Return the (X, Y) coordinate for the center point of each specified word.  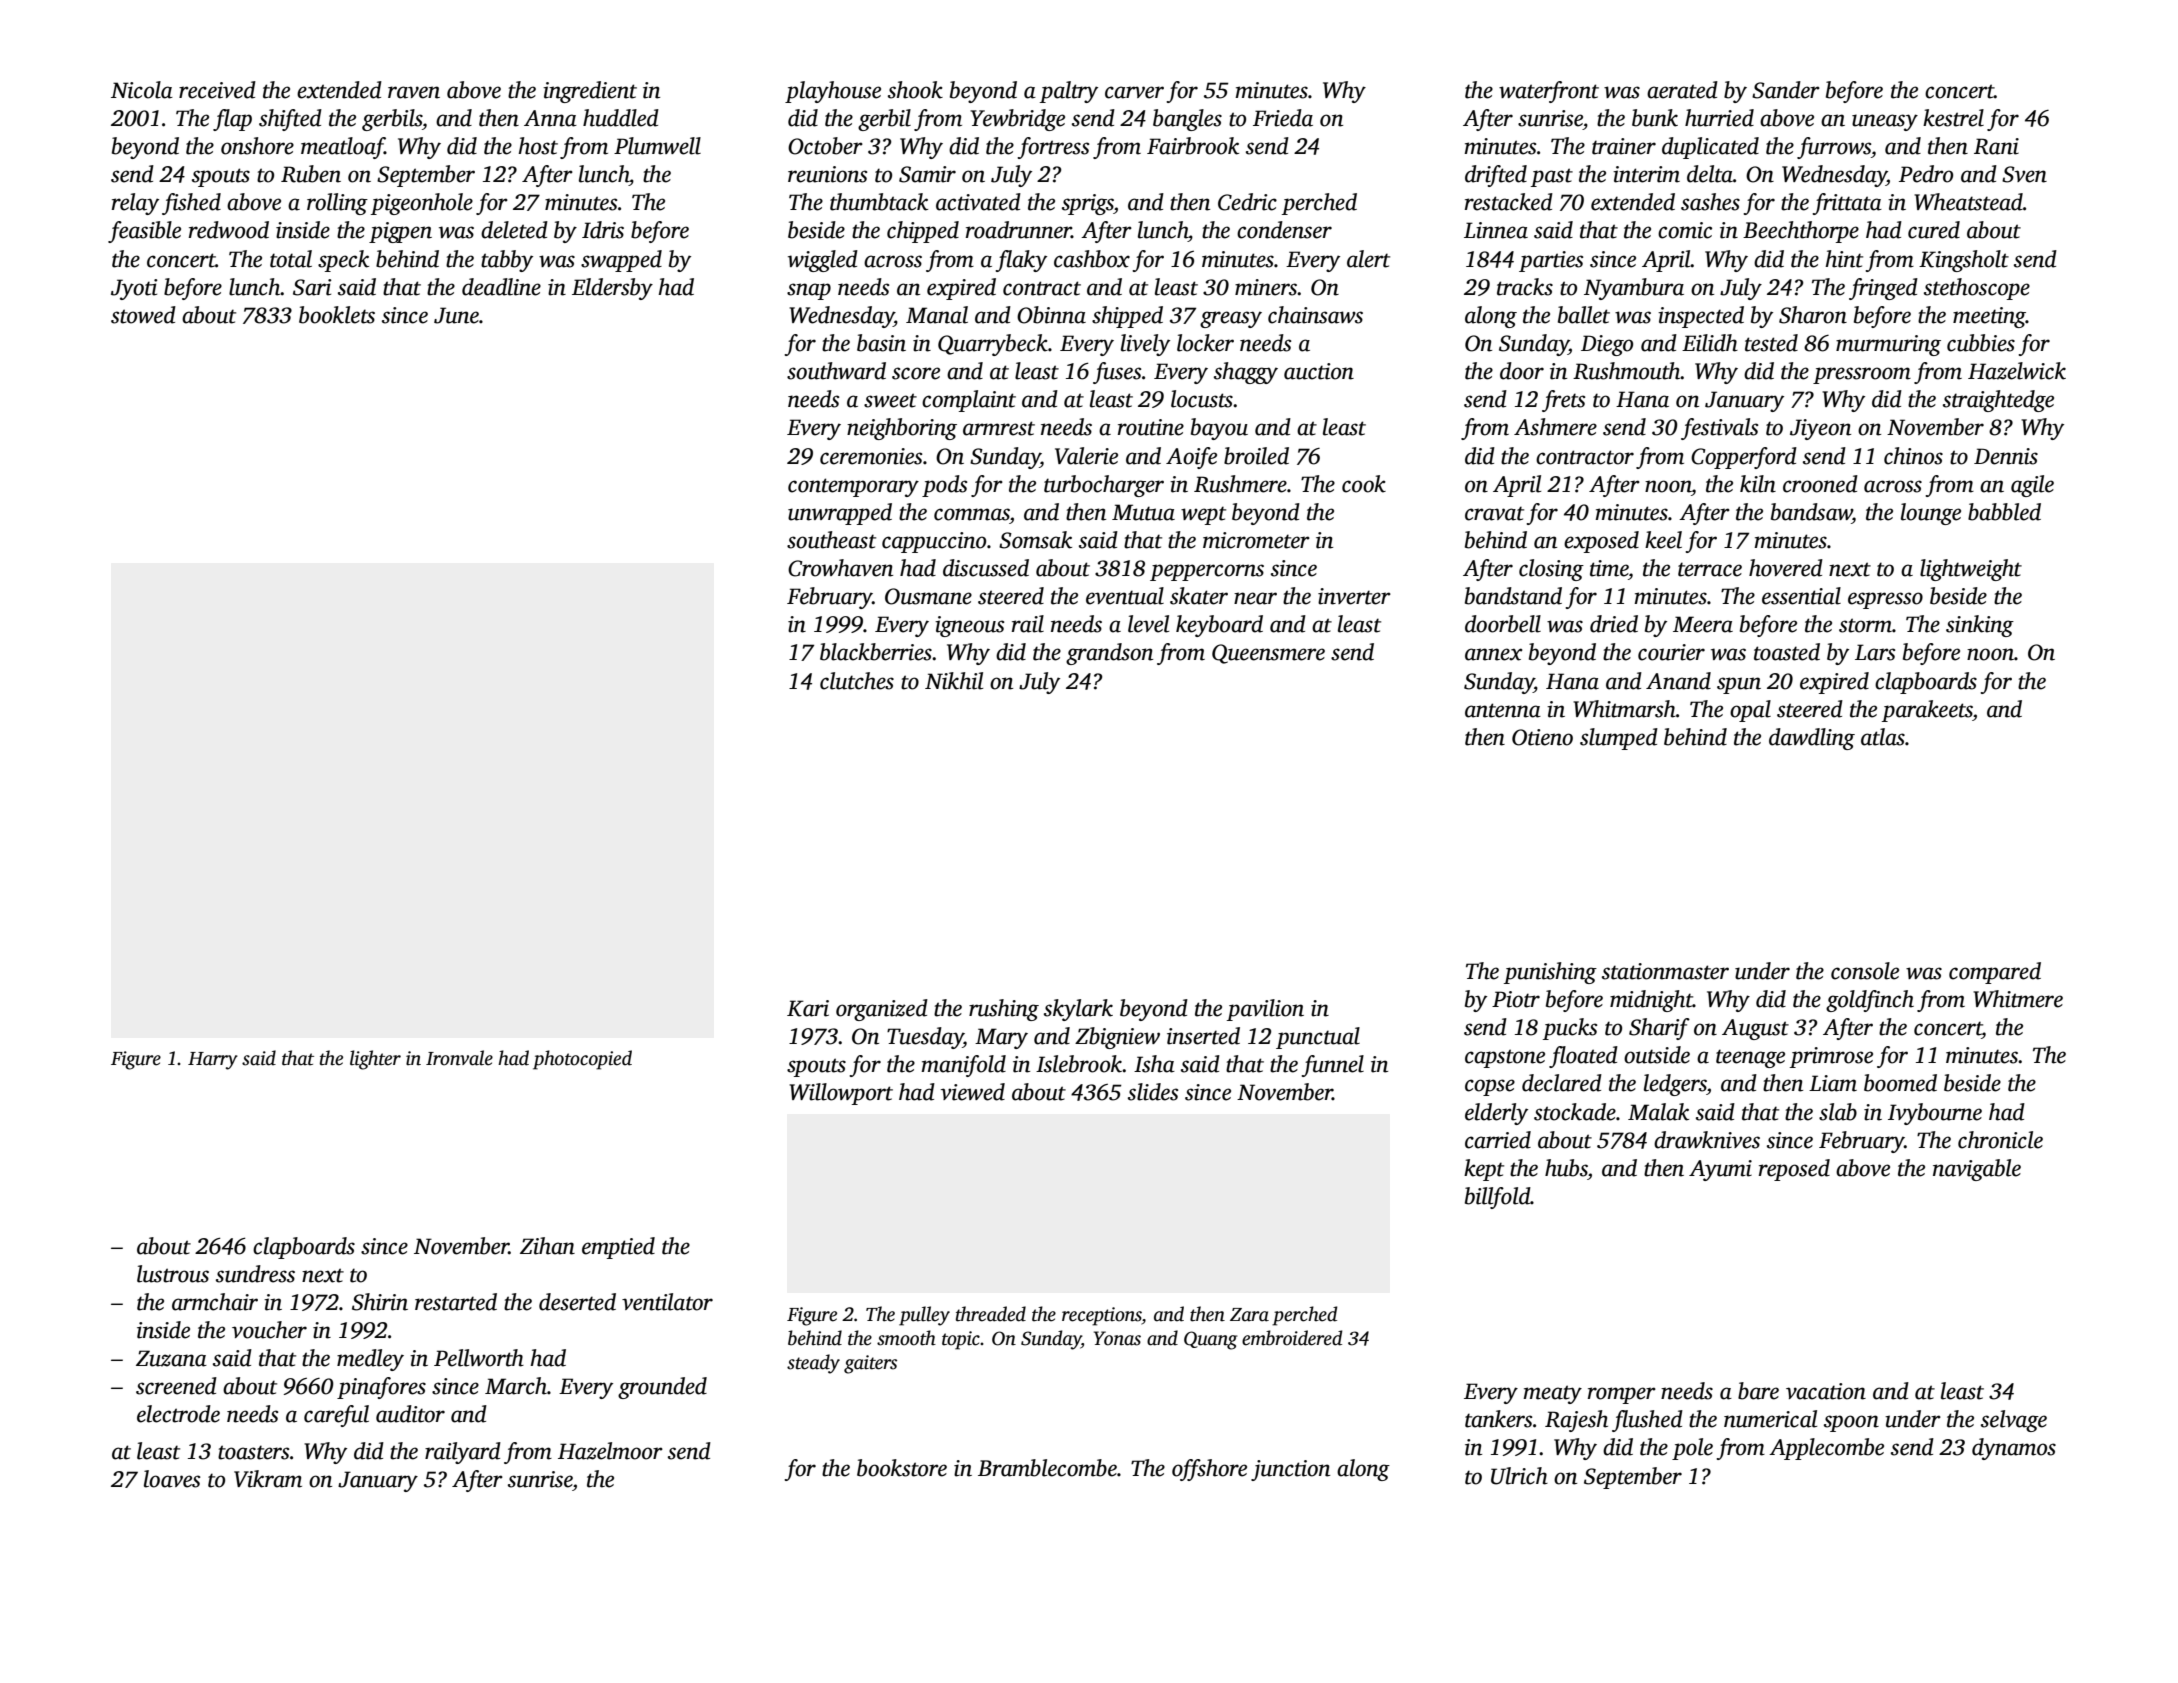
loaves (172, 1479)
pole (1692, 1449)
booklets (337, 315)
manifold (963, 1066)
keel (1663, 540)
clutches (857, 681)
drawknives (1707, 1140)
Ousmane (928, 596)
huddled (621, 118)
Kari (808, 1008)
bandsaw (1811, 512)
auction (1319, 371)
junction (1290, 1470)
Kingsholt (1964, 261)
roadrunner (1018, 230)
